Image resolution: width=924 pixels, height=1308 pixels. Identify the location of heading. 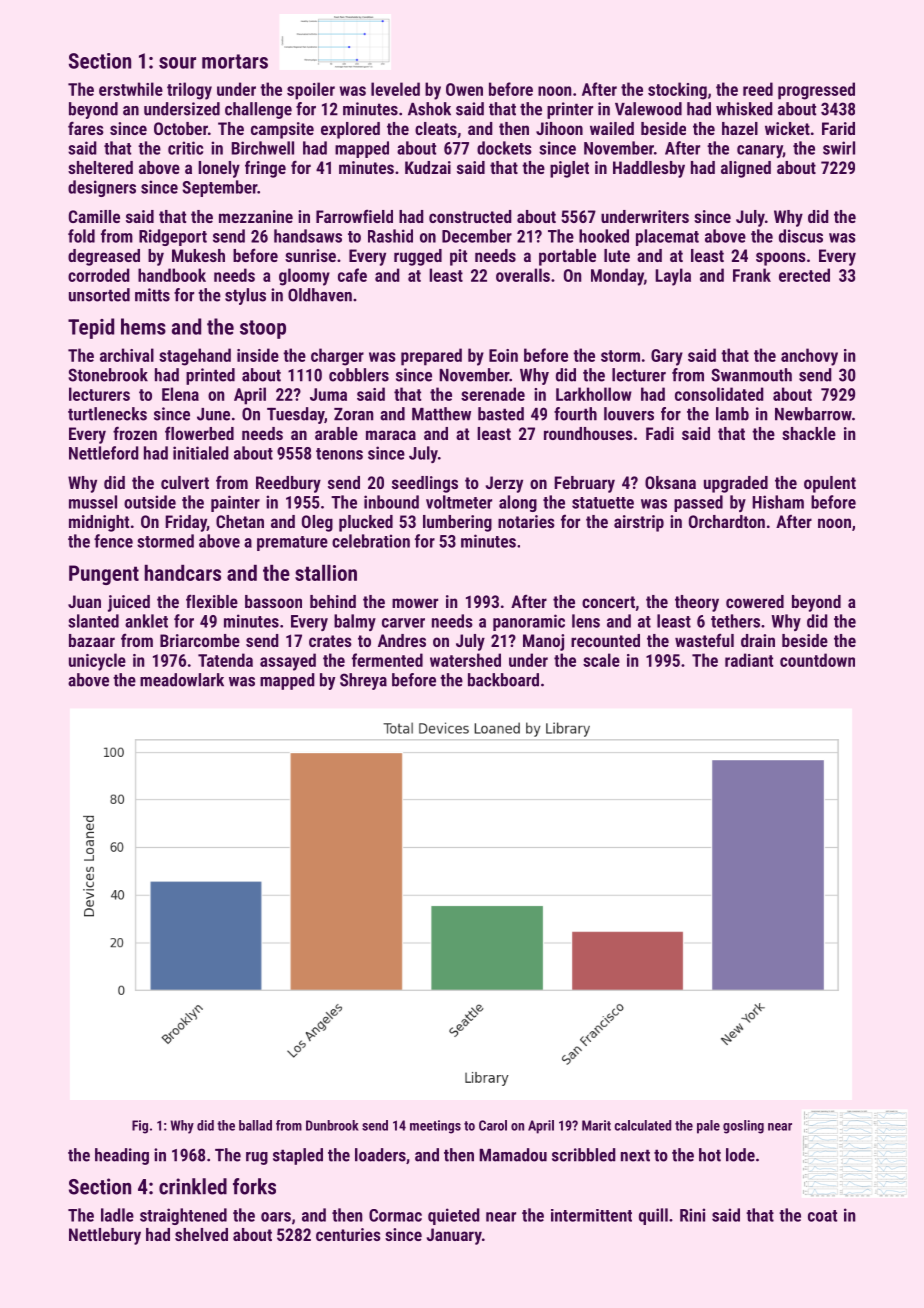
(122, 1156).
